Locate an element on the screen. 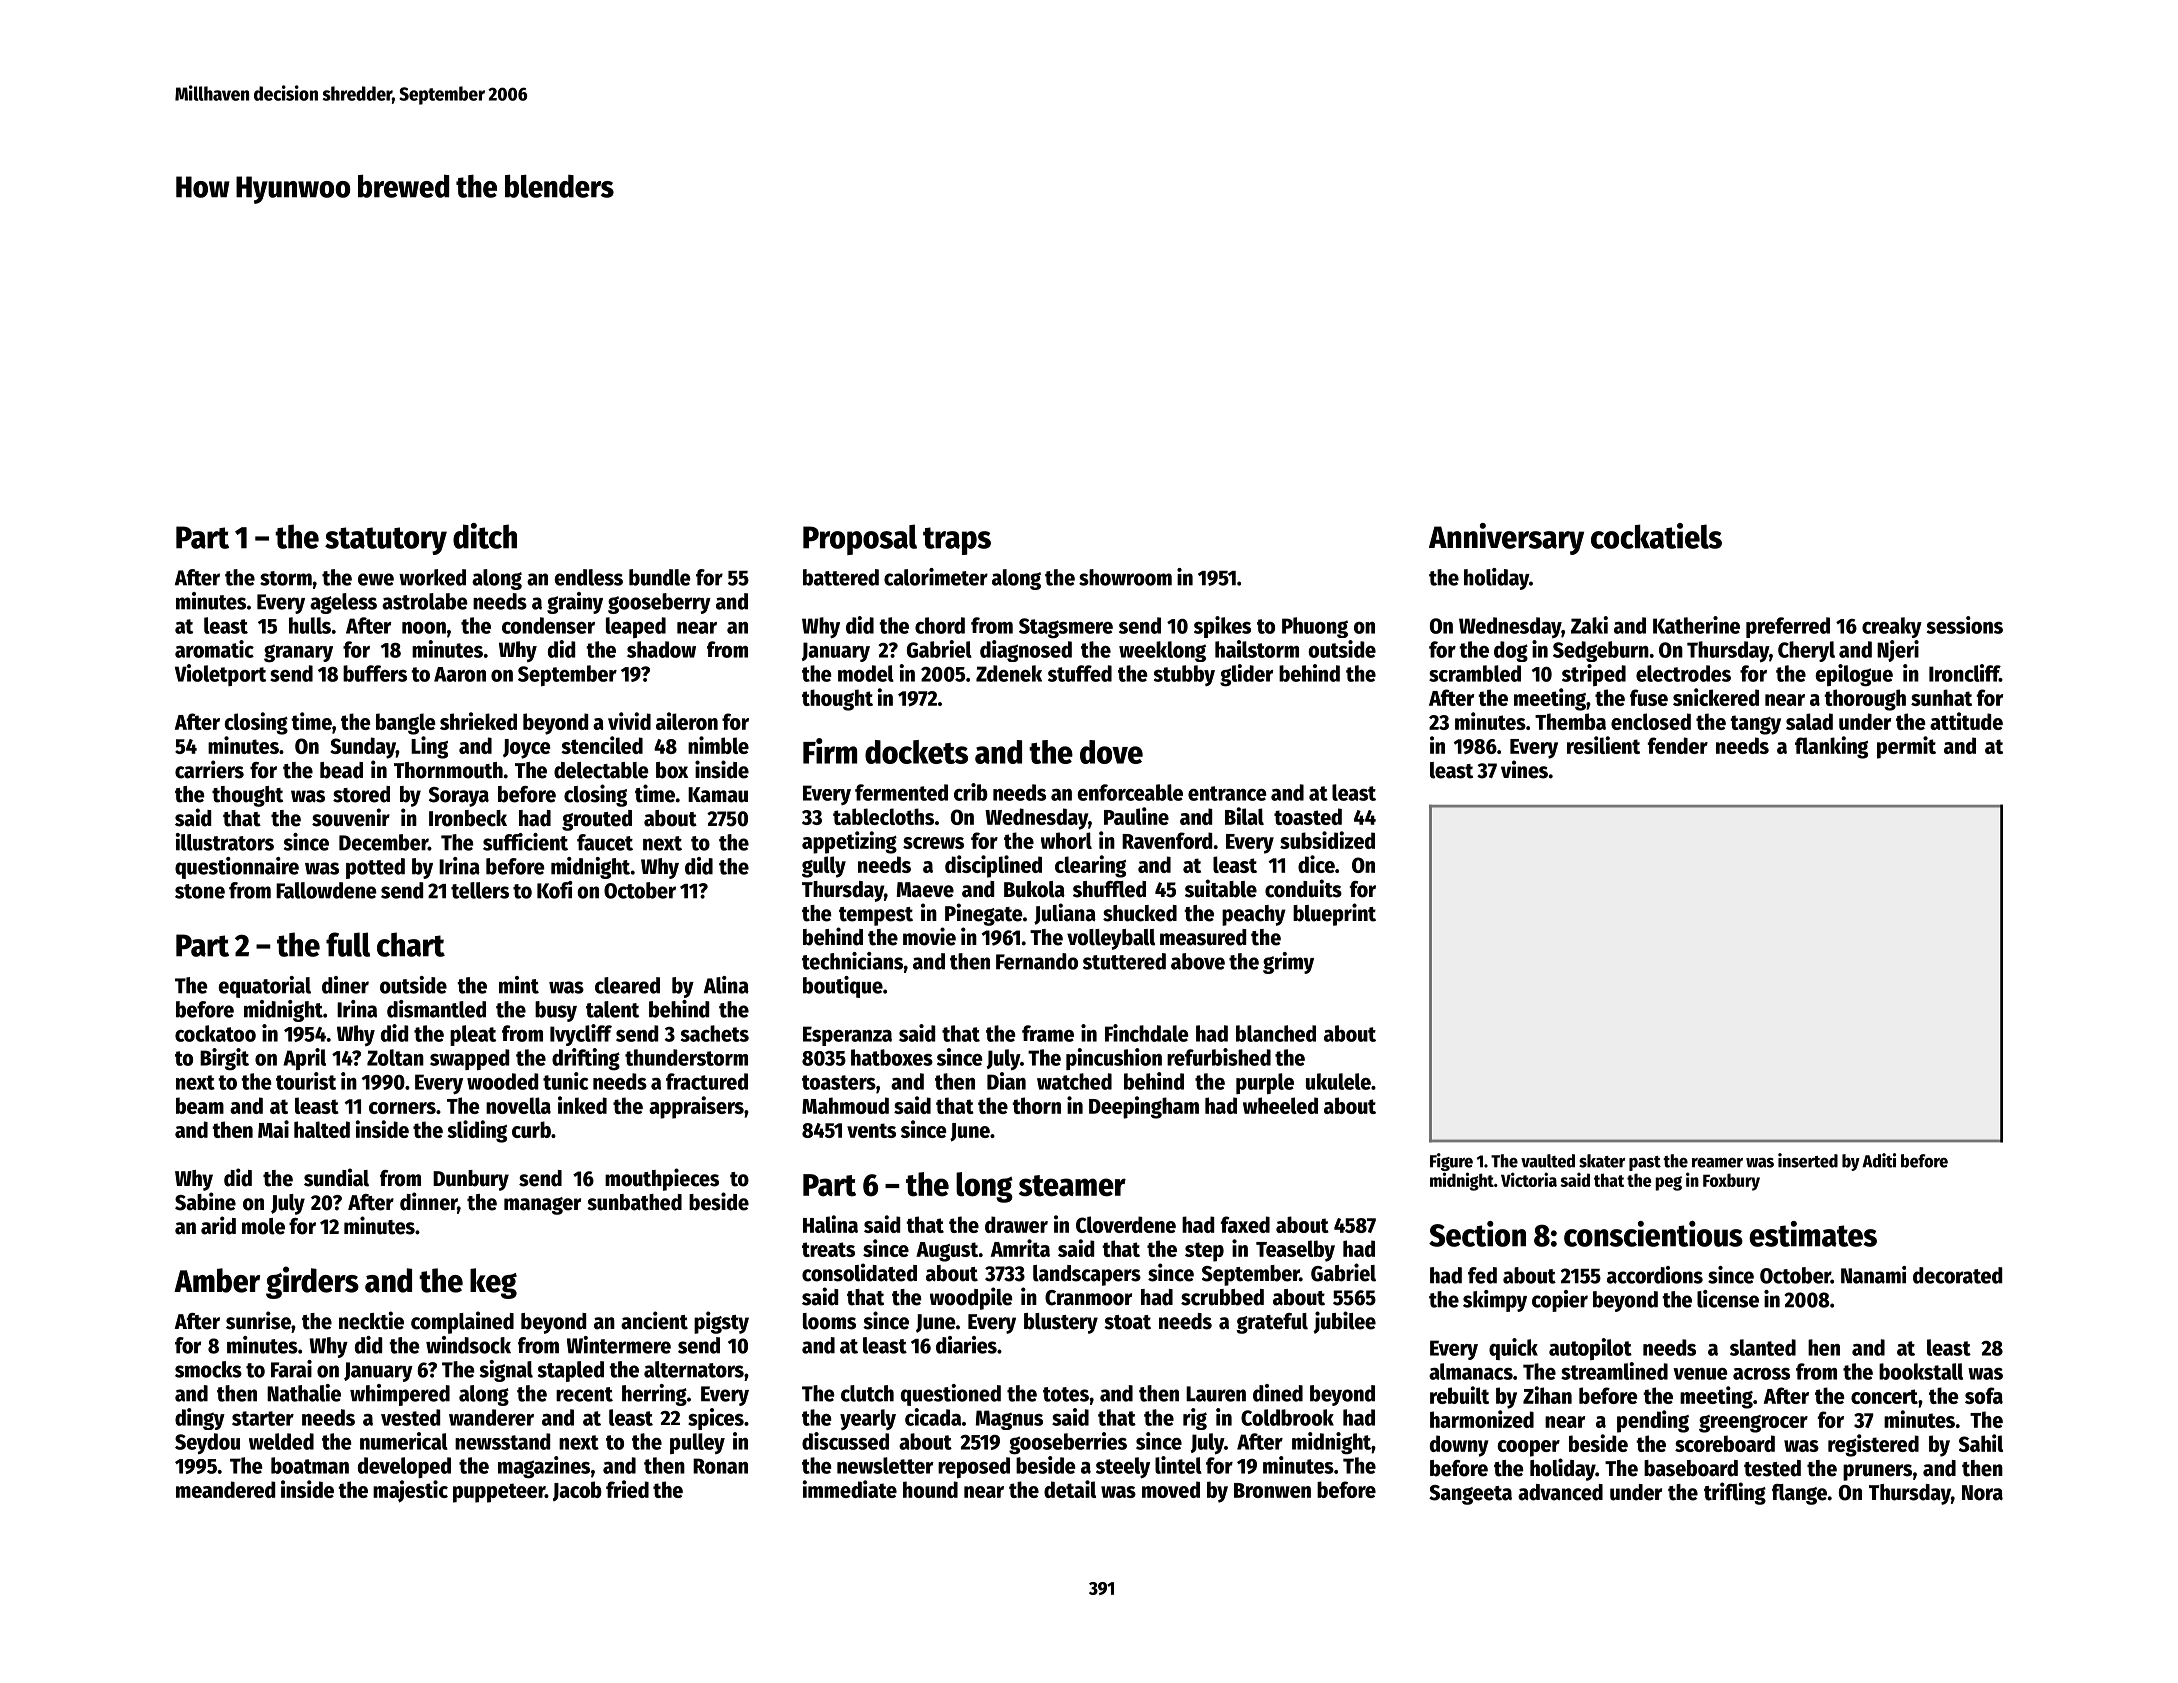  copier is located at coordinates (1560, 1301).
